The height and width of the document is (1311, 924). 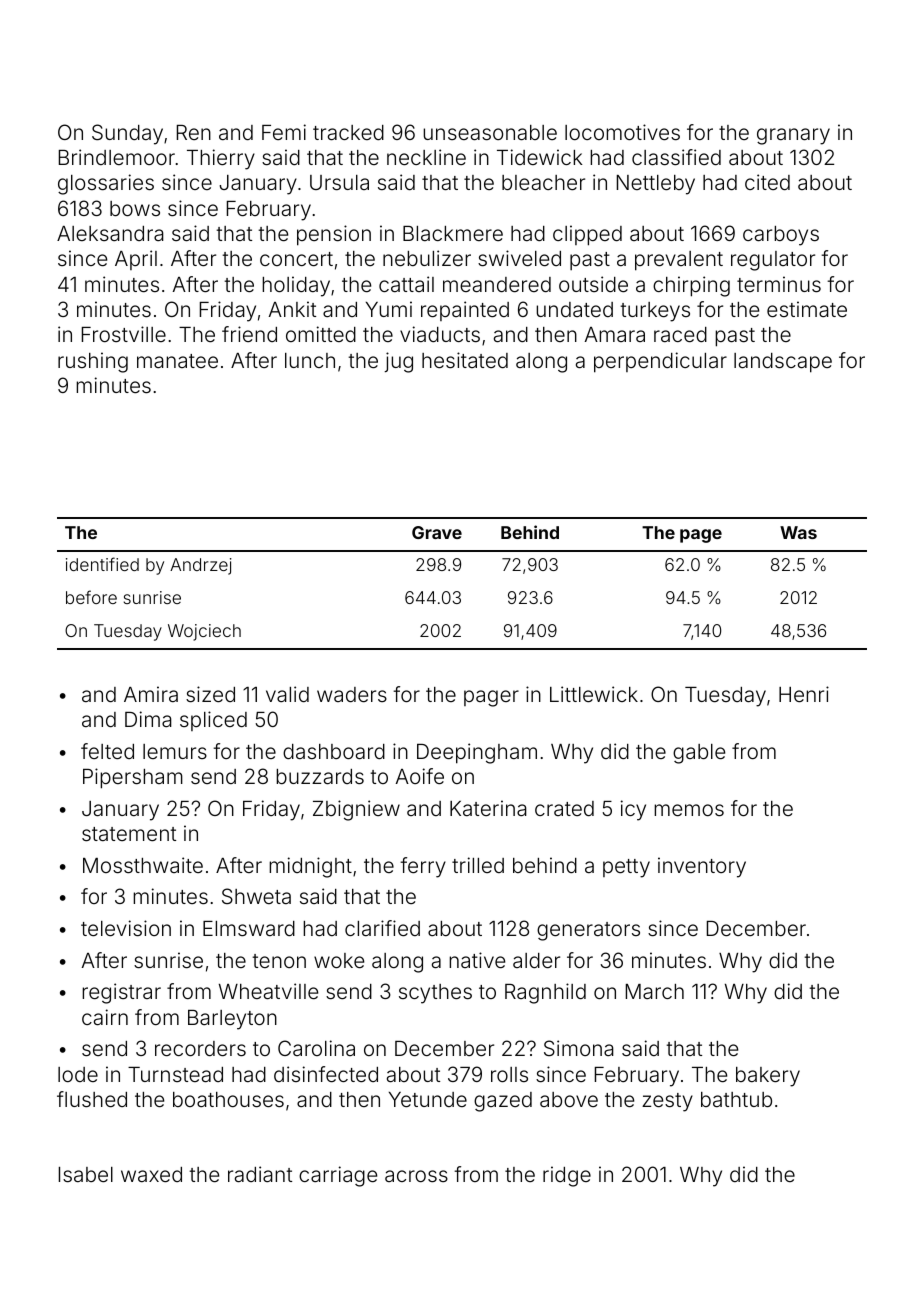 I want to click on locomotives, so click(x=622, y=132).
